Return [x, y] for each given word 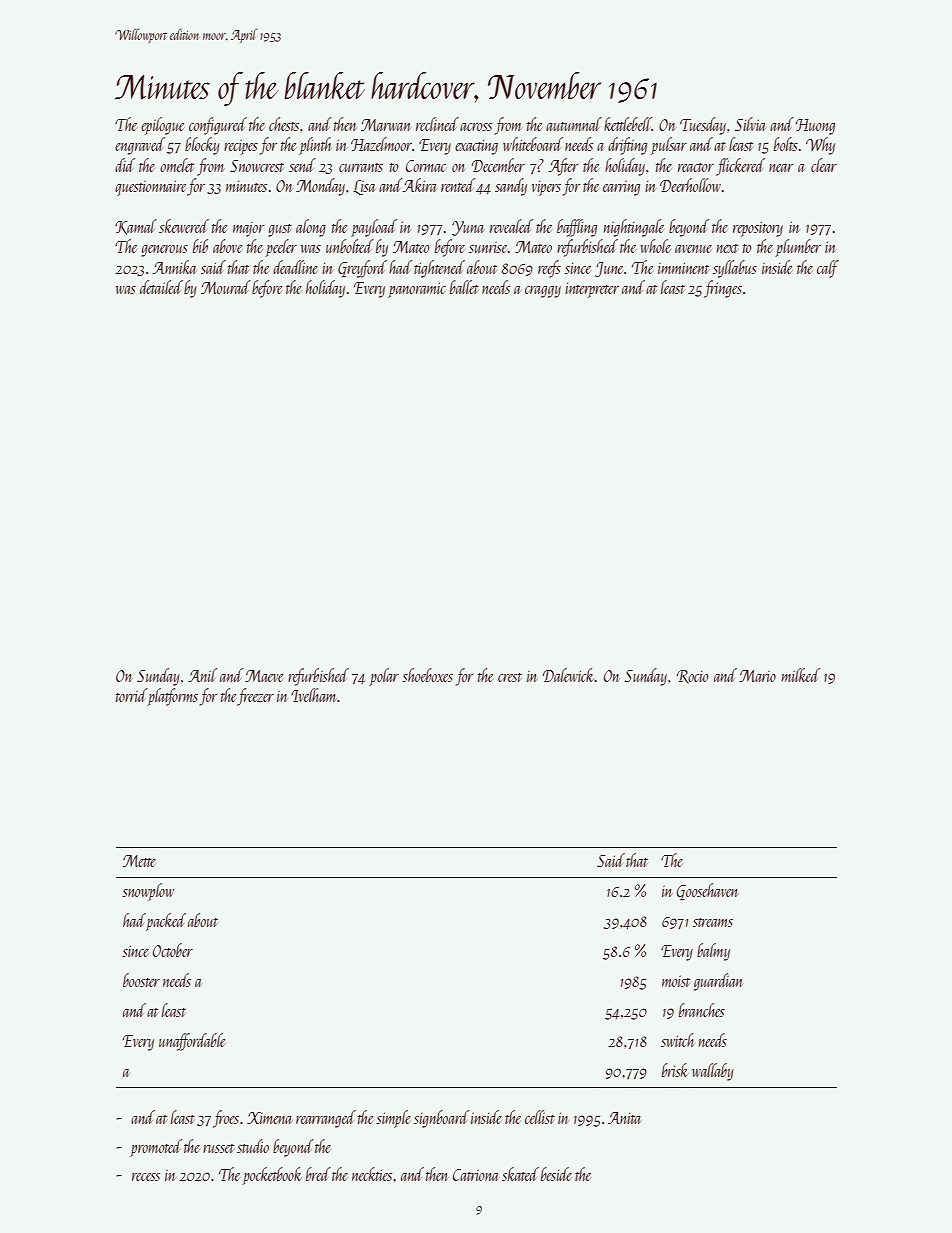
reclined [437, 124]
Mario [757, 676]
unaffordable [192, 1042]
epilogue [162, 126]
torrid [132, 695]
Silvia [750, 124]
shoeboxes [427, 675]
